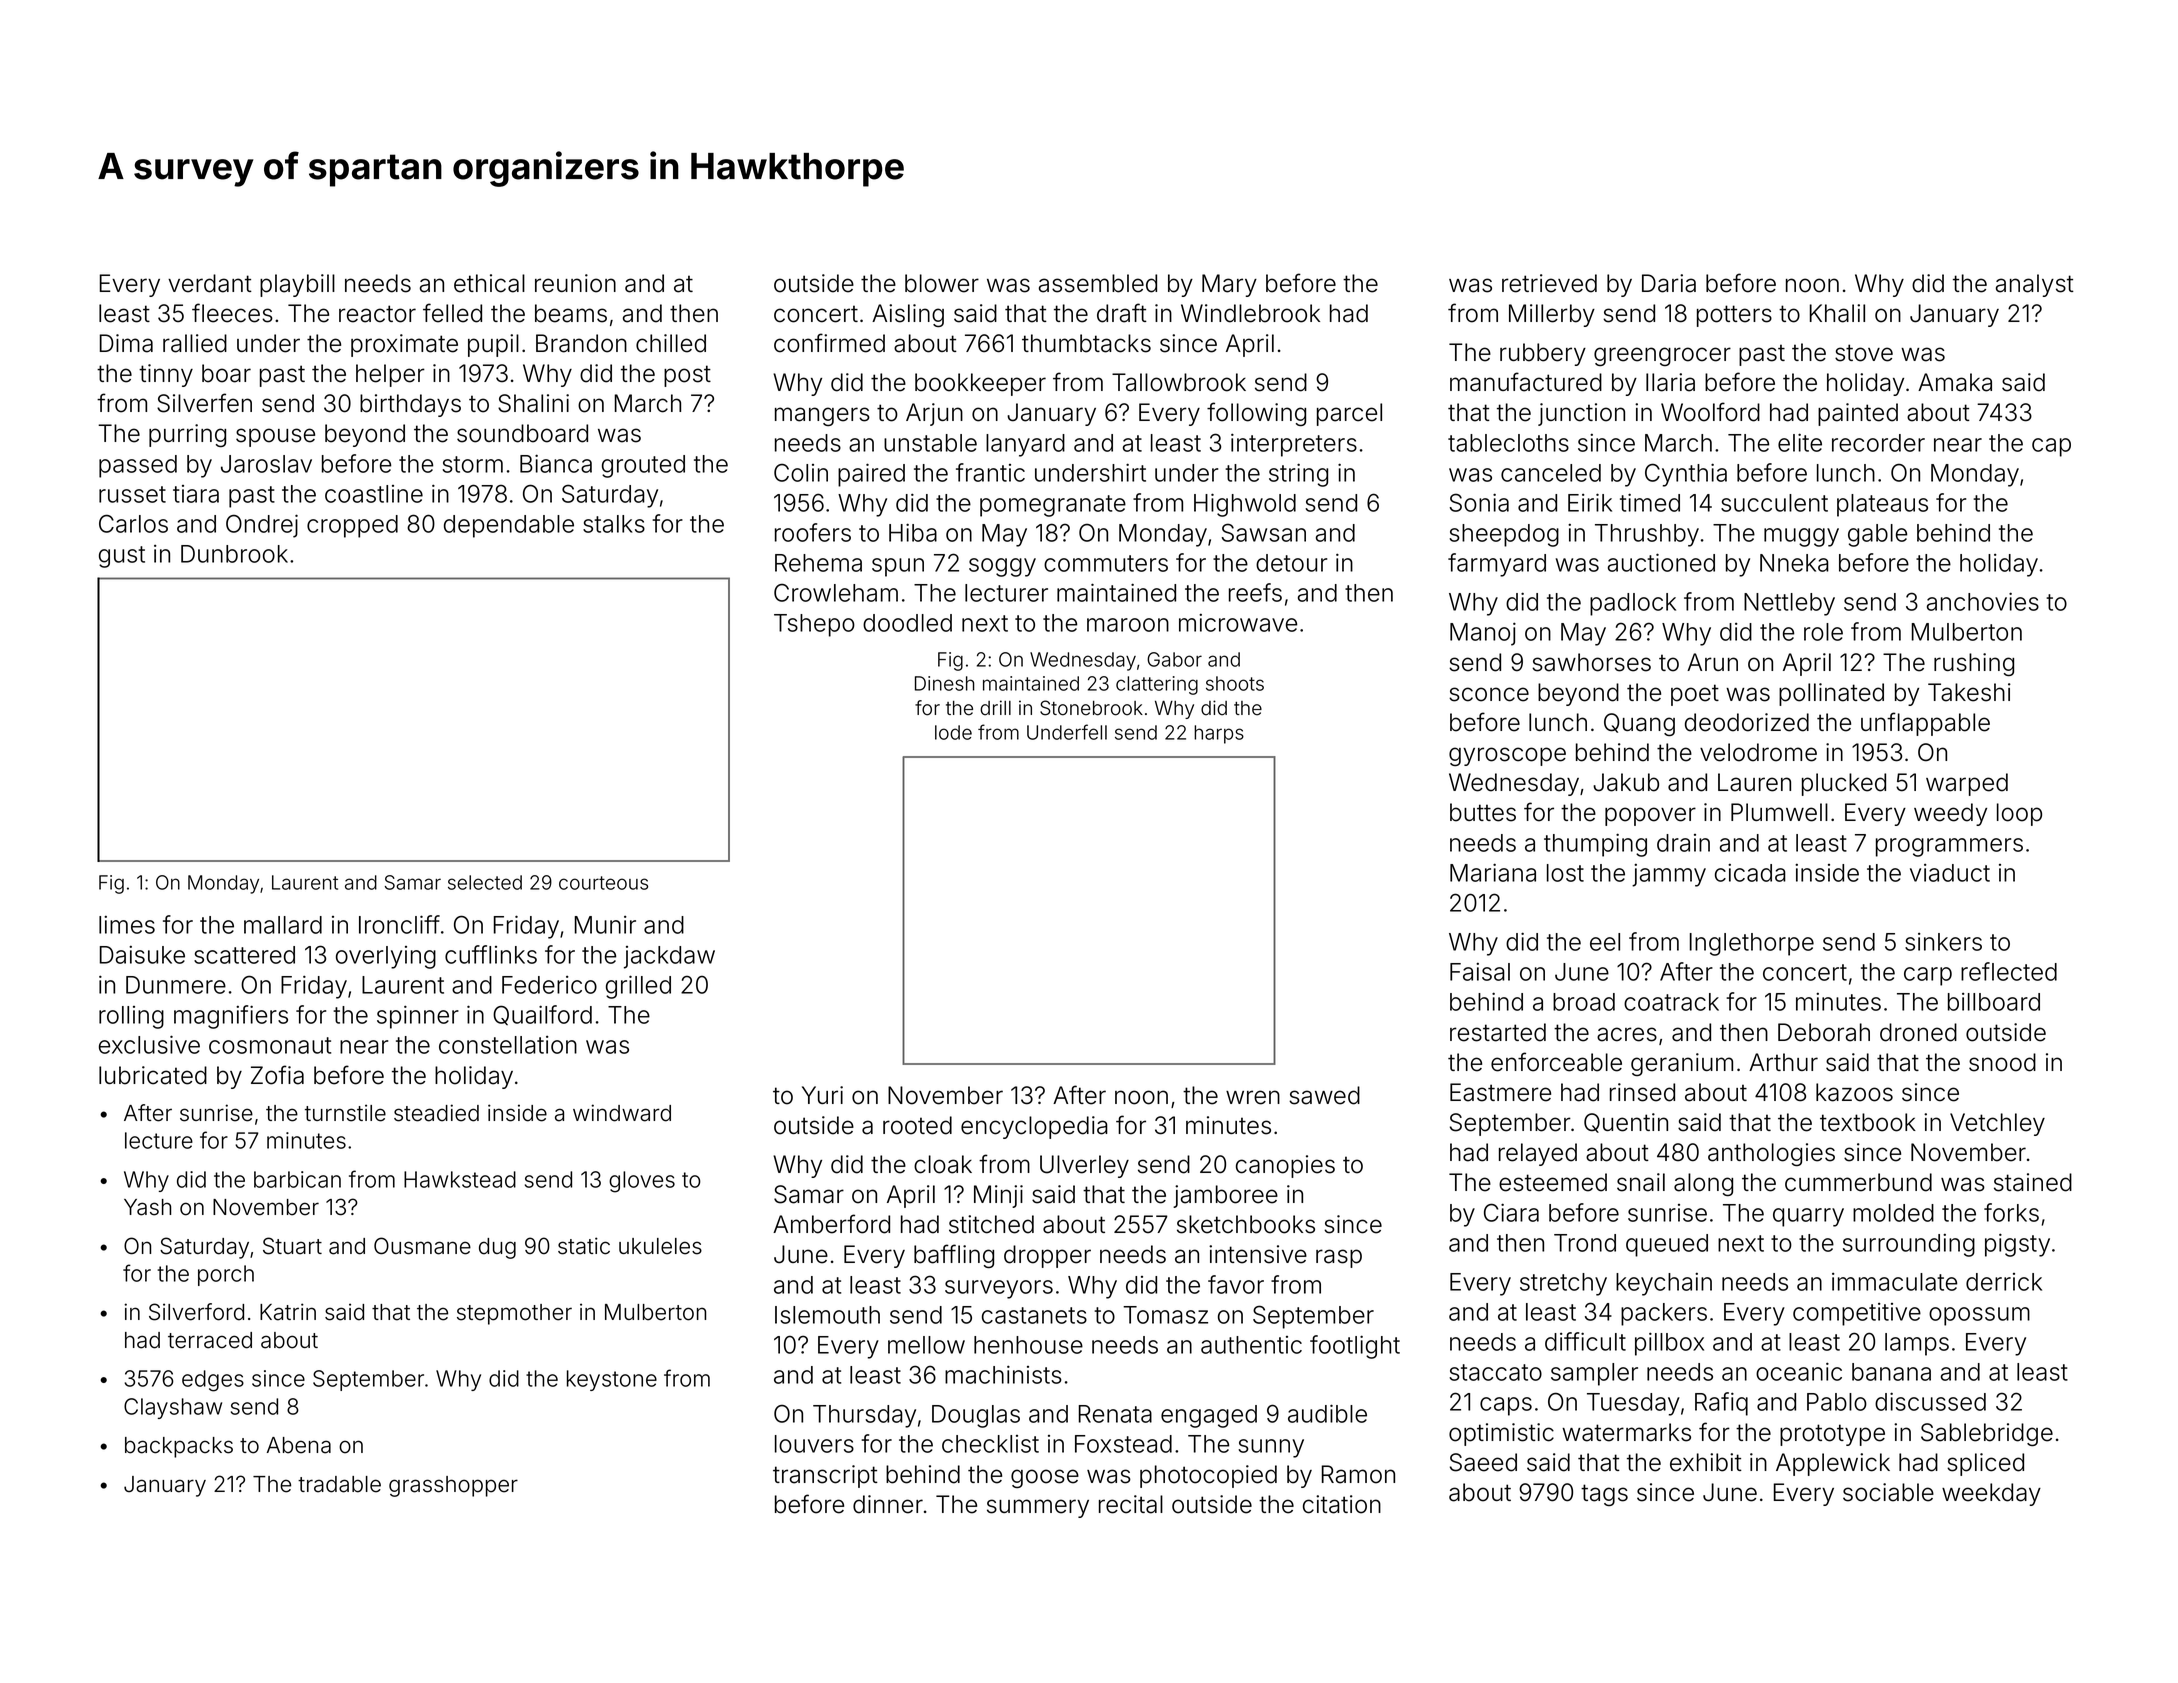  I want to click on limes, so click(127, 925).
